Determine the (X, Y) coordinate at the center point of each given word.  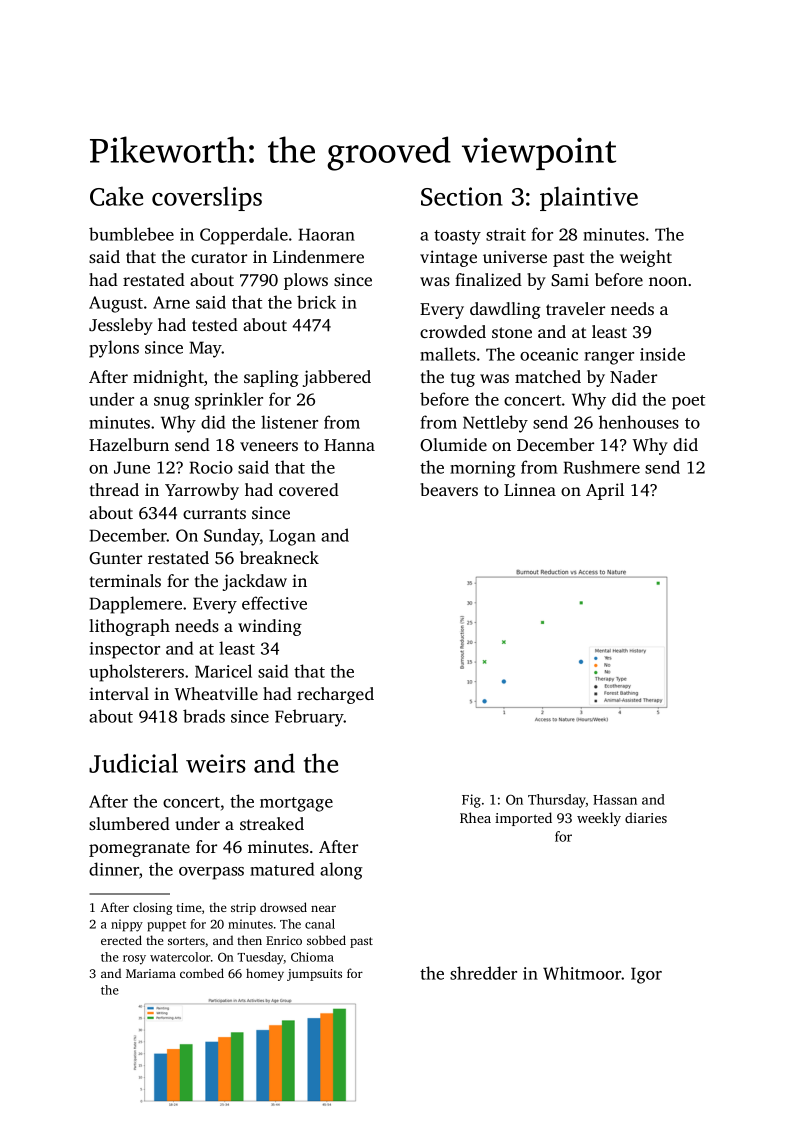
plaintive (589, 198)
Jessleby (121, 326)
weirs (216, 763)
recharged (335, 695)
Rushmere (602, 467)
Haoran (327, 234)
